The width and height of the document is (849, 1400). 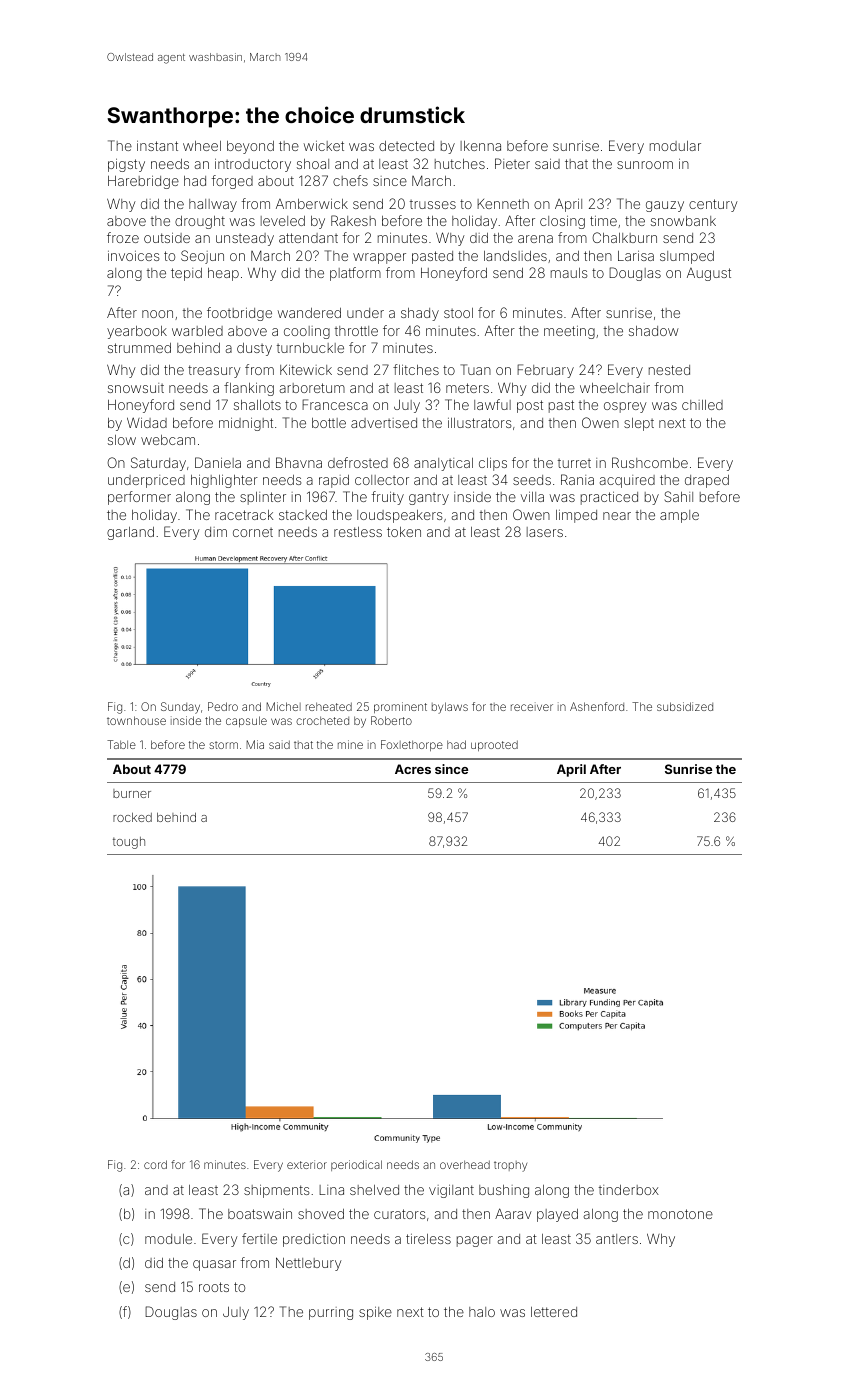 What do you see at coordinates (433, 204) in the document?
I see `trusses` at bounding box center [433, 204].
